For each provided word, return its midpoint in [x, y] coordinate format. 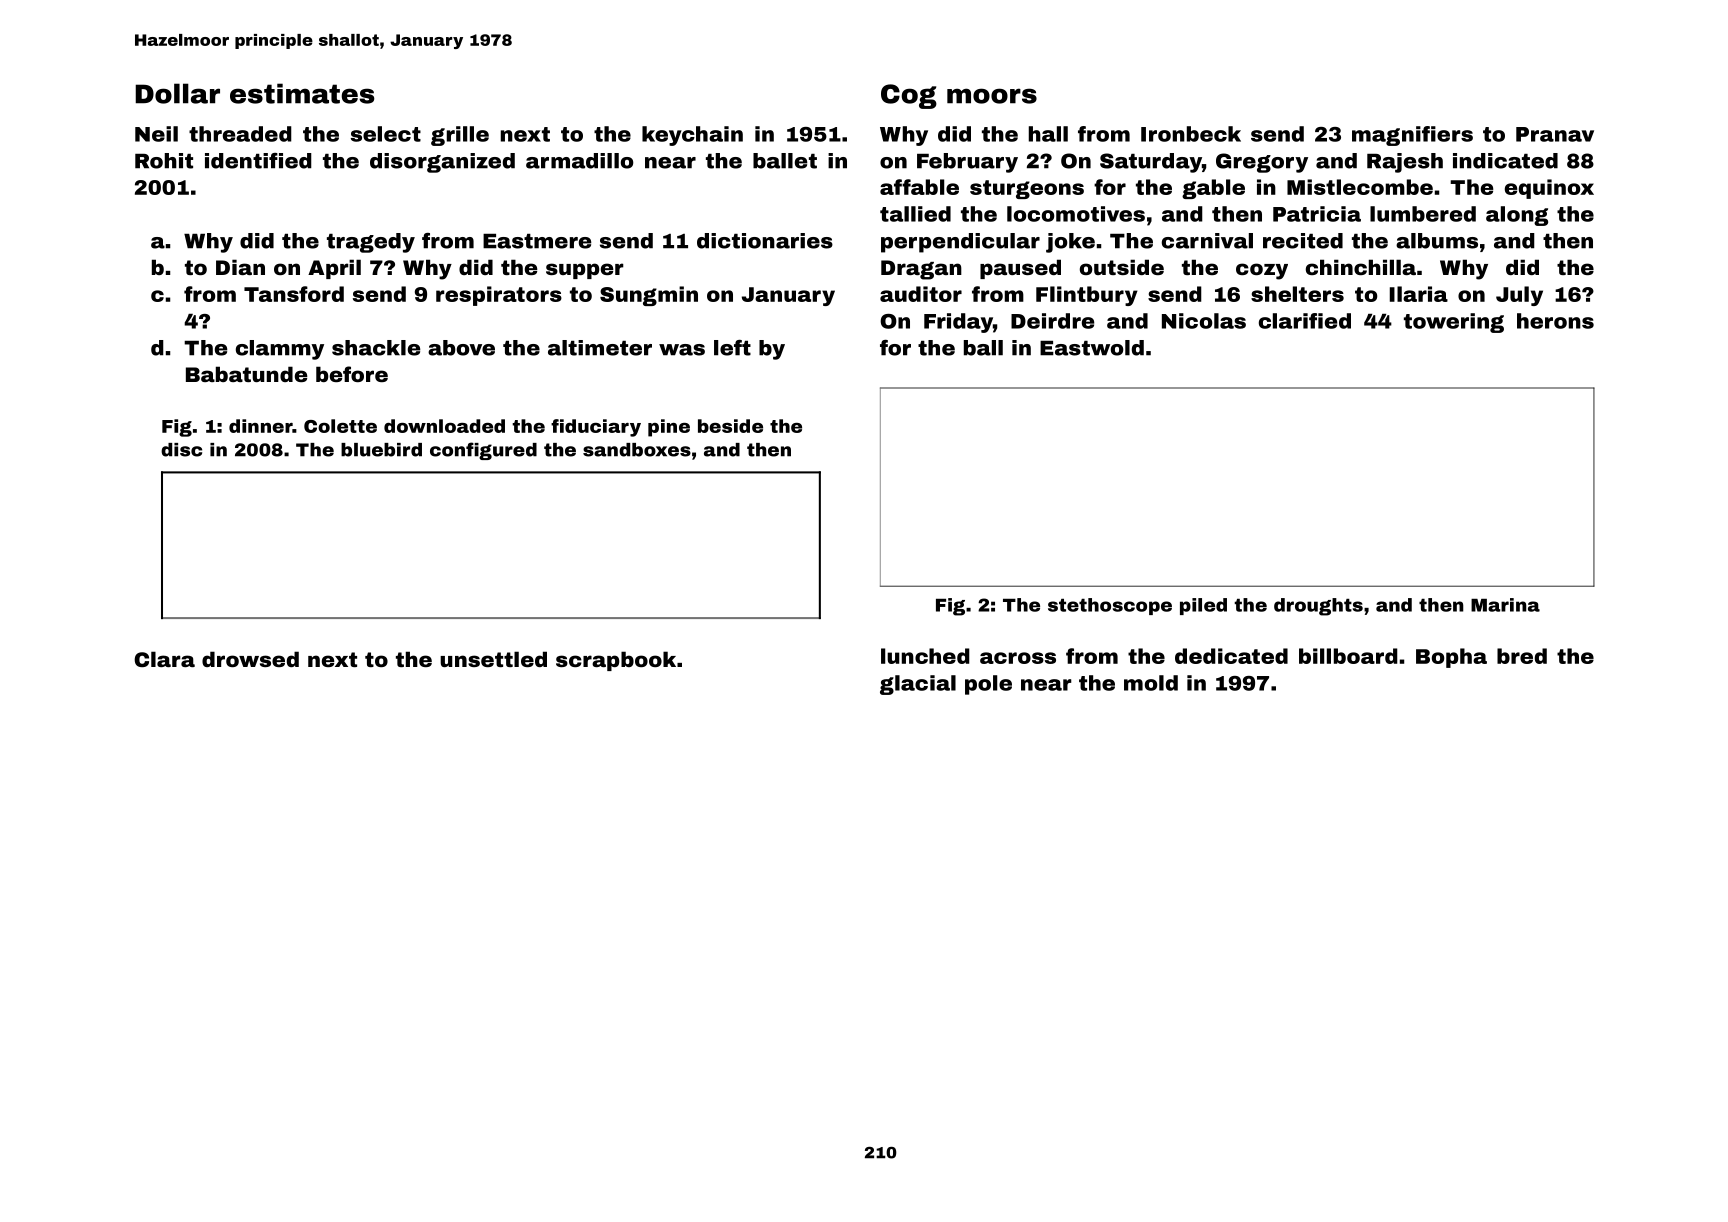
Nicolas [1204, 321]
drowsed [250, 659]
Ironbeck [1191, 134]
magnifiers [1412, 136]
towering [1454, 323]
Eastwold [1092, 348]
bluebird [381, 450]
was [682, 350]
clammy [280, 350]
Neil [156, 134]
